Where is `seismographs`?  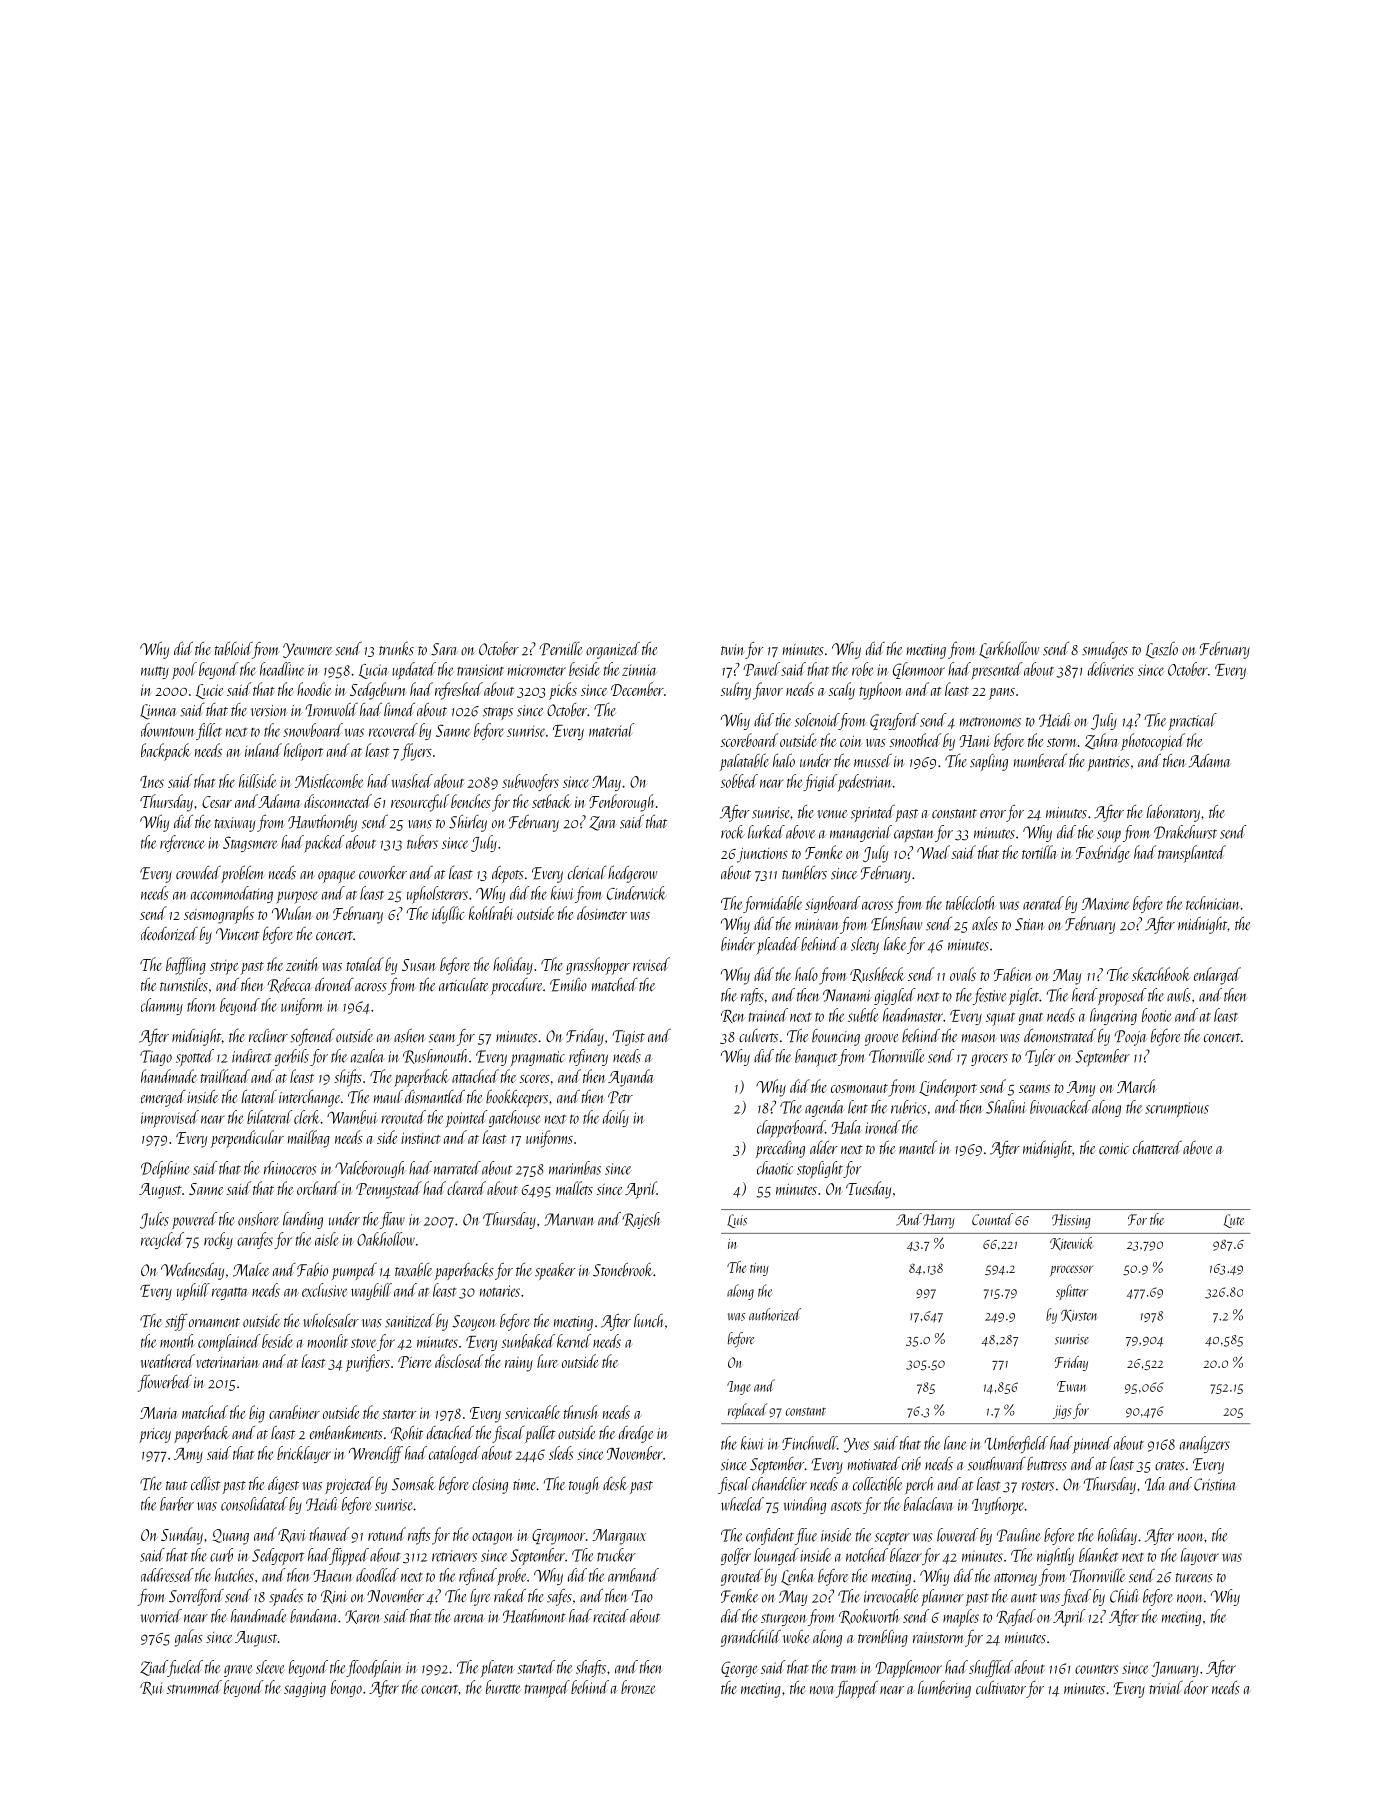
seismographs is located at coordinates (219, 915).
